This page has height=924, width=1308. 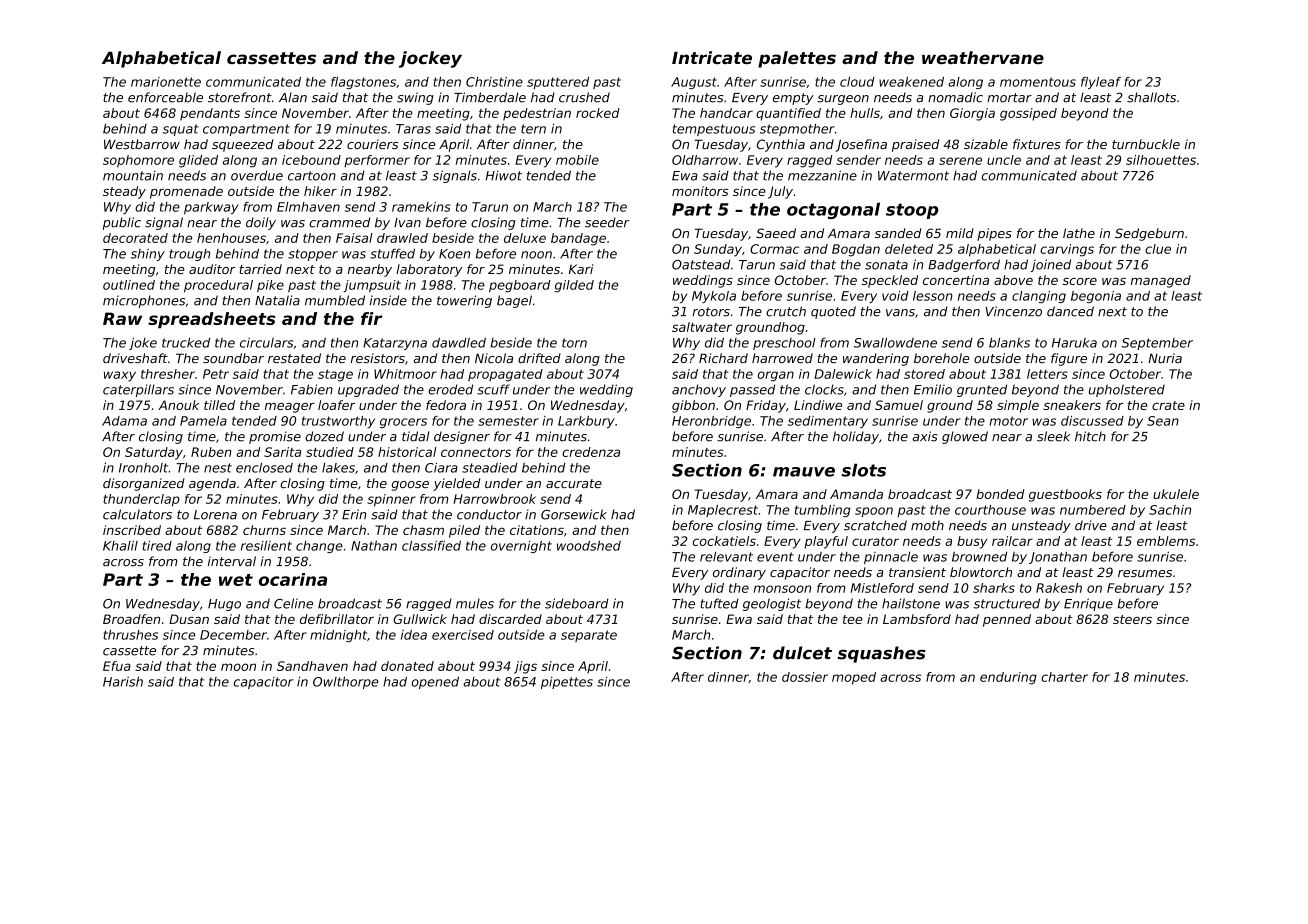 I want to click on sanded, so click(x=898, y=233).
